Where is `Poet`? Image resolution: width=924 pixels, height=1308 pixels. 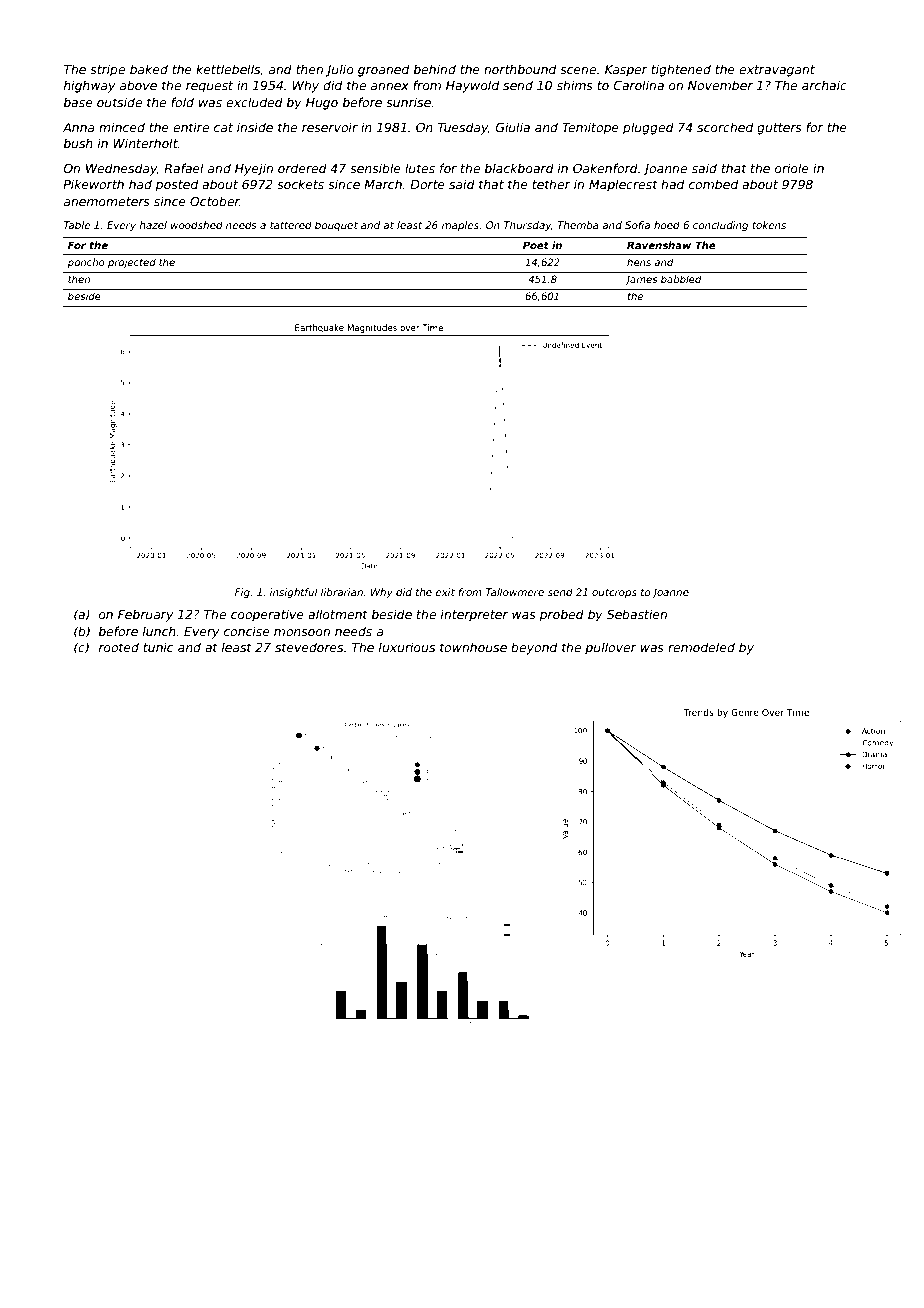 Poet is located at coordinates (536, 245).
